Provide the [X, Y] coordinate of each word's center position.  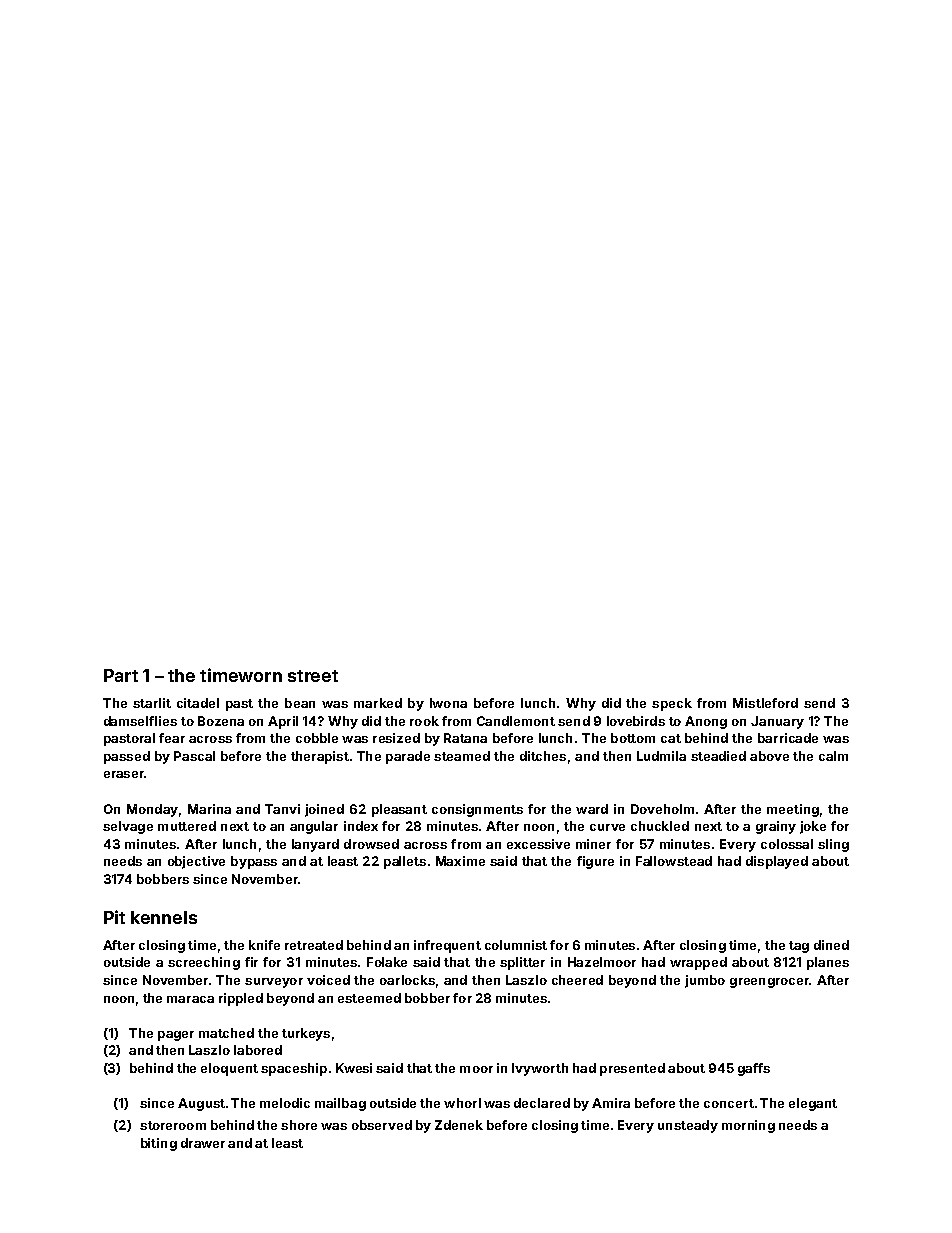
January [777, 722]
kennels [164, 917]
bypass [254, 862]
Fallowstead [674, 861]
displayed [777, 862]
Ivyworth [540, 1069]
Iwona [448, 703]
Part [121, 675]
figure [595, 862]
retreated [314, 945]
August [201, 1104]
